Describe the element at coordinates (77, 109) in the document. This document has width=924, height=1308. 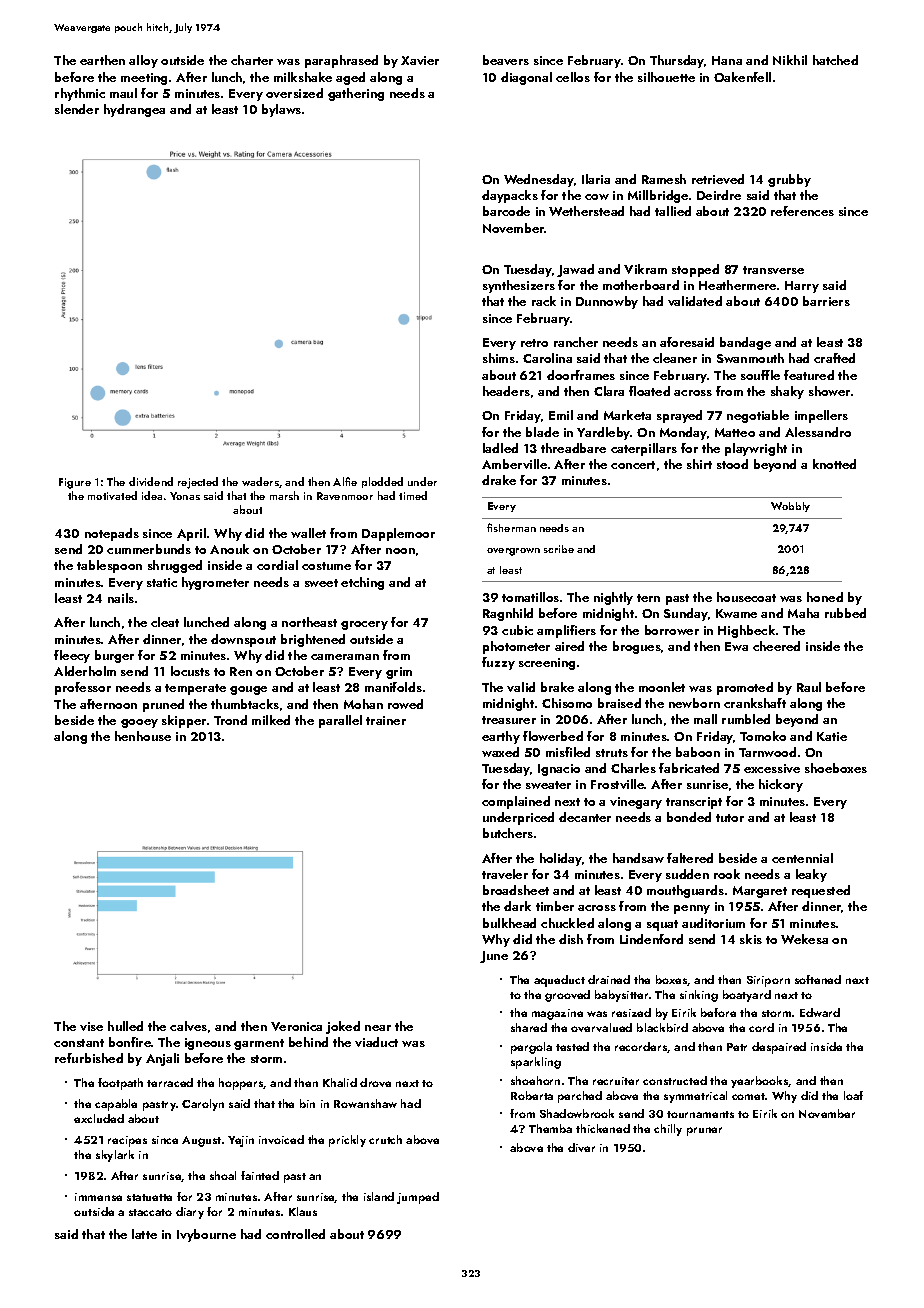
I see `slender` at that location.
